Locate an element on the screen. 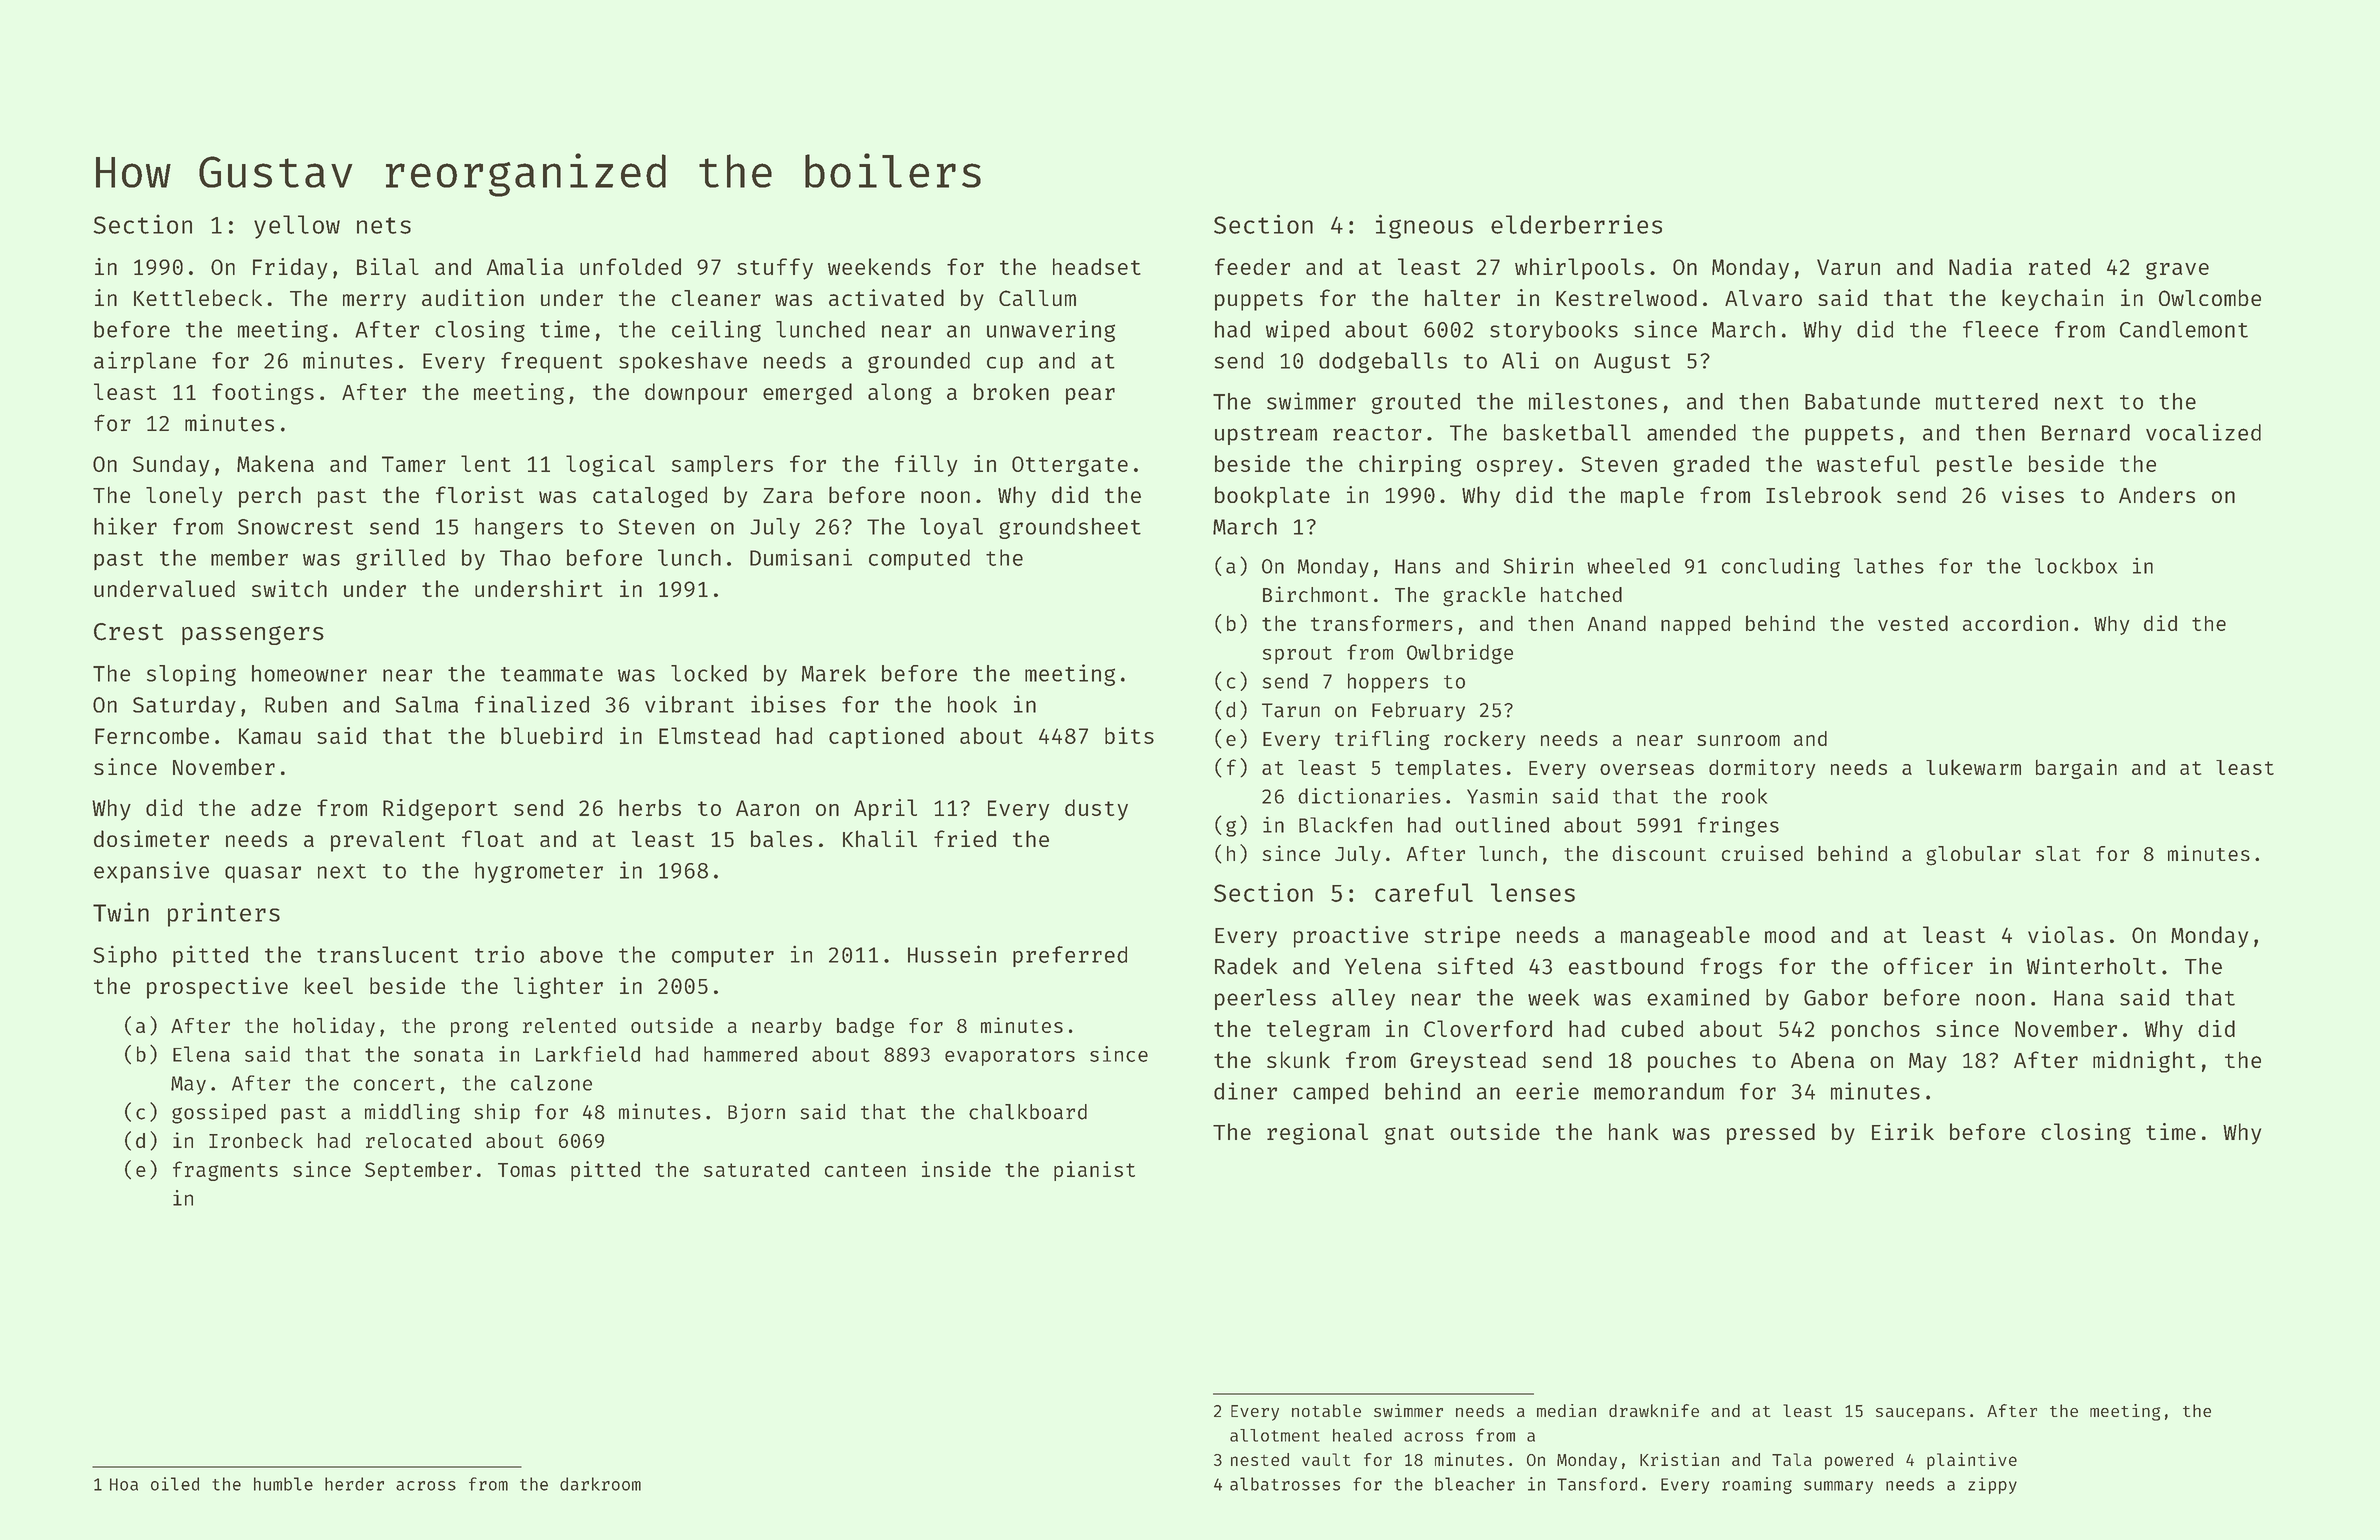 The image size is (2380, 1540). canteen is located at coordinates (865, 1170).
